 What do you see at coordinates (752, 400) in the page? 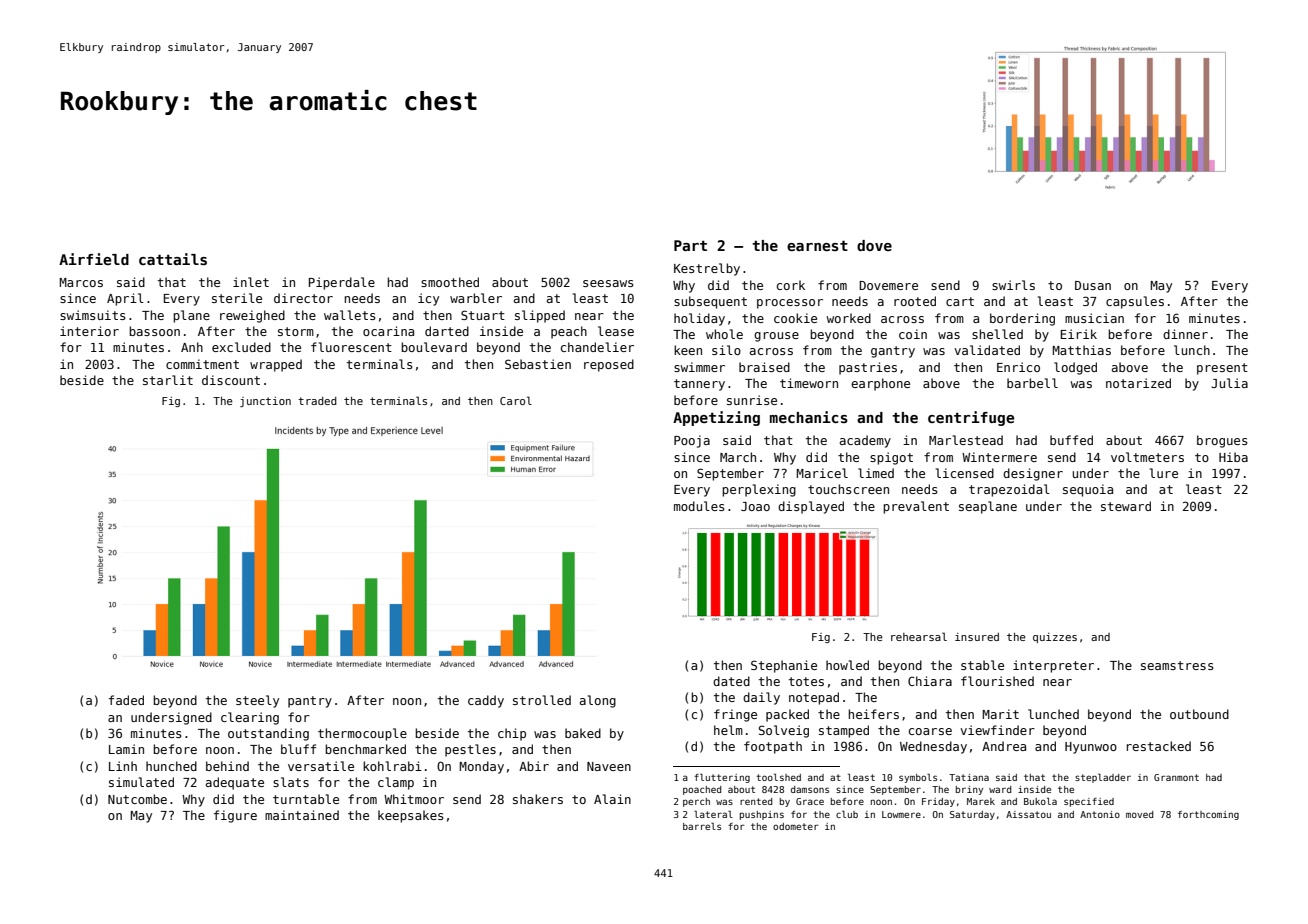
I see `sunrise` at bounding box center [752, 400].
